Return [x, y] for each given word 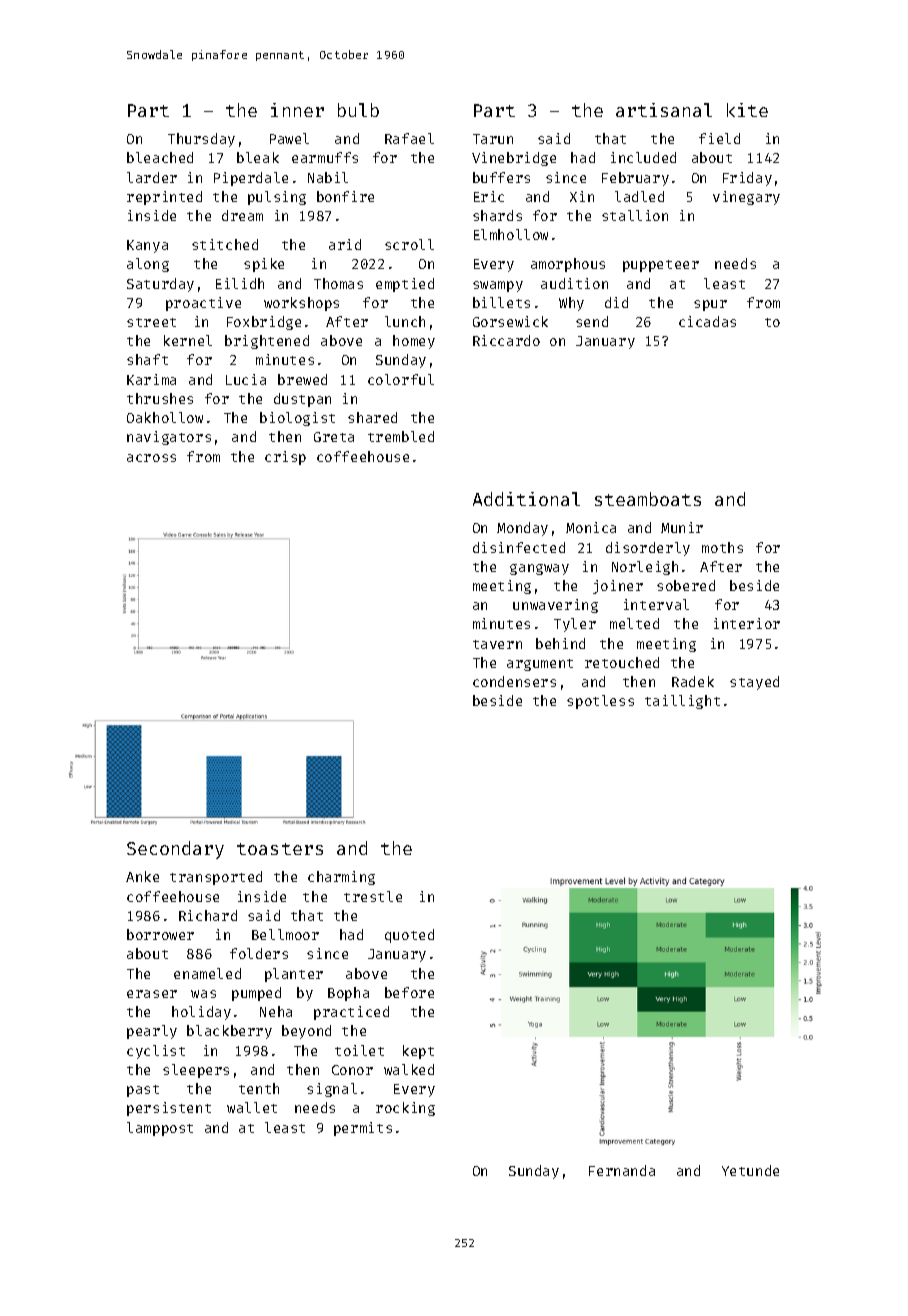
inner [297, 110]
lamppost [160, 1129]
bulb [358, 110]
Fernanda [622, 1170]
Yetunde [750, 1170]
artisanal [664, 110]
